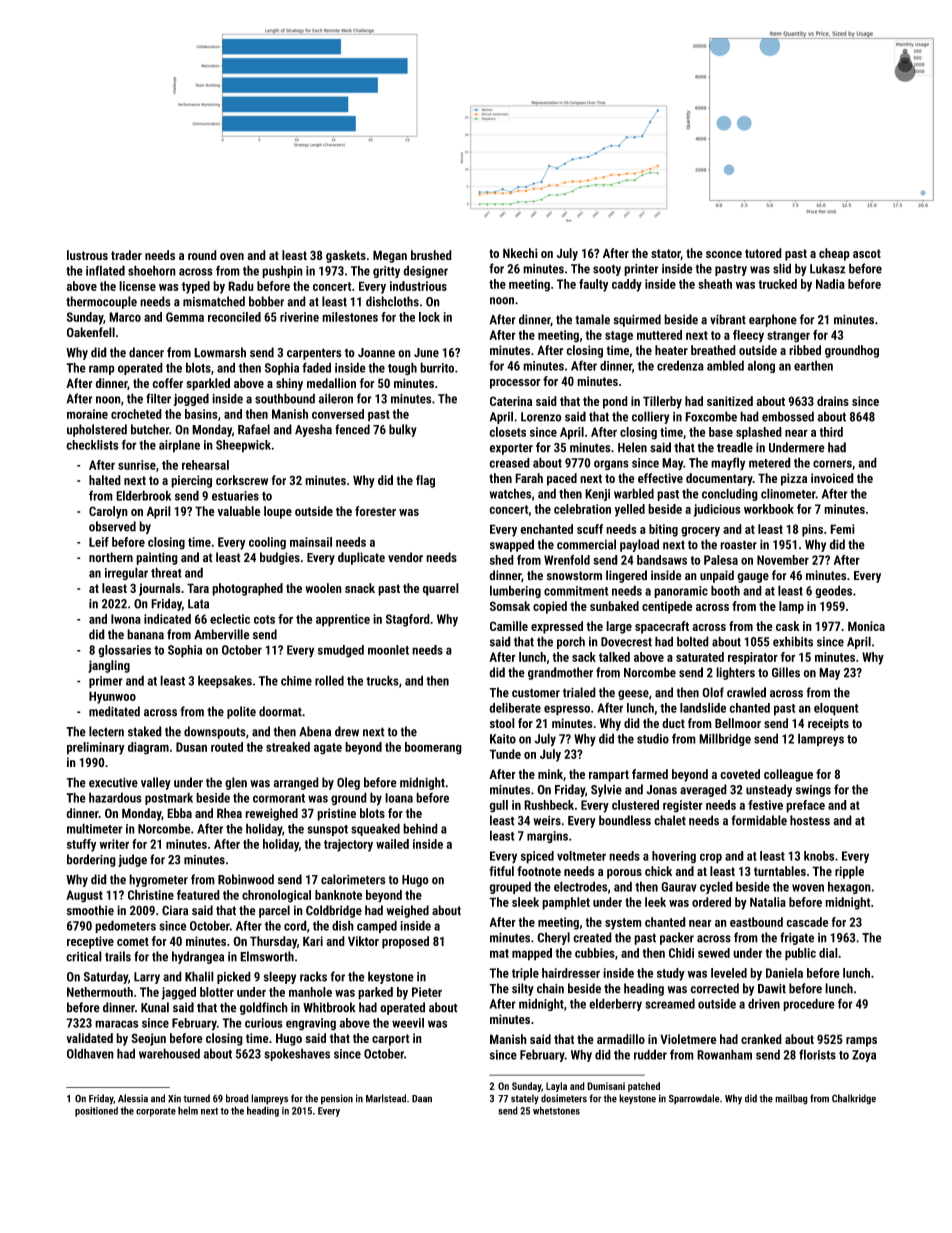 Image resolution: width=952 pixels, height=1233 pixels. Describe the element at coordinates (346, 256) in the document. I see `gaskets` at that location.
